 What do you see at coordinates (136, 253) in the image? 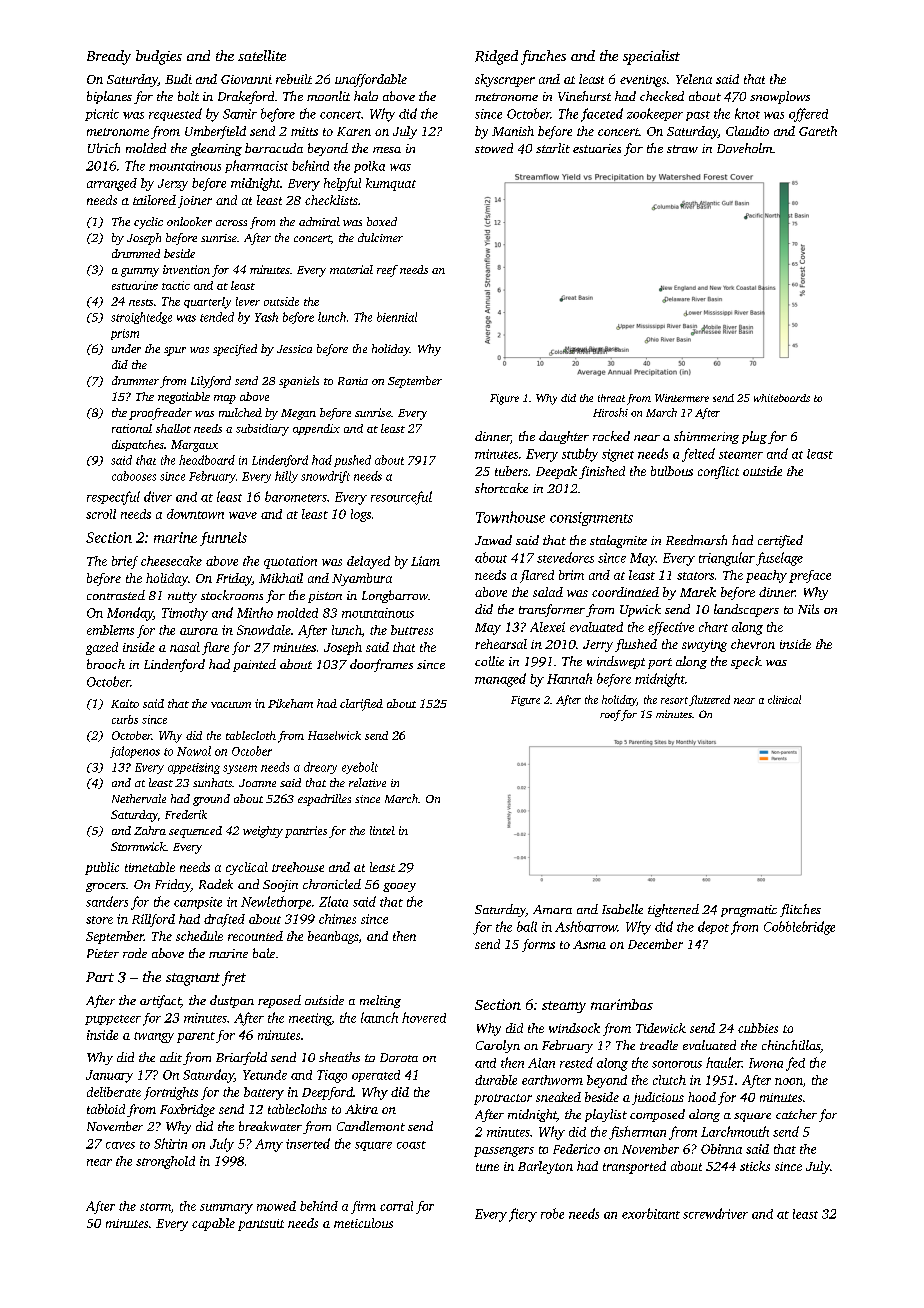
I see `drummed` at bounding box center [136, 253].
